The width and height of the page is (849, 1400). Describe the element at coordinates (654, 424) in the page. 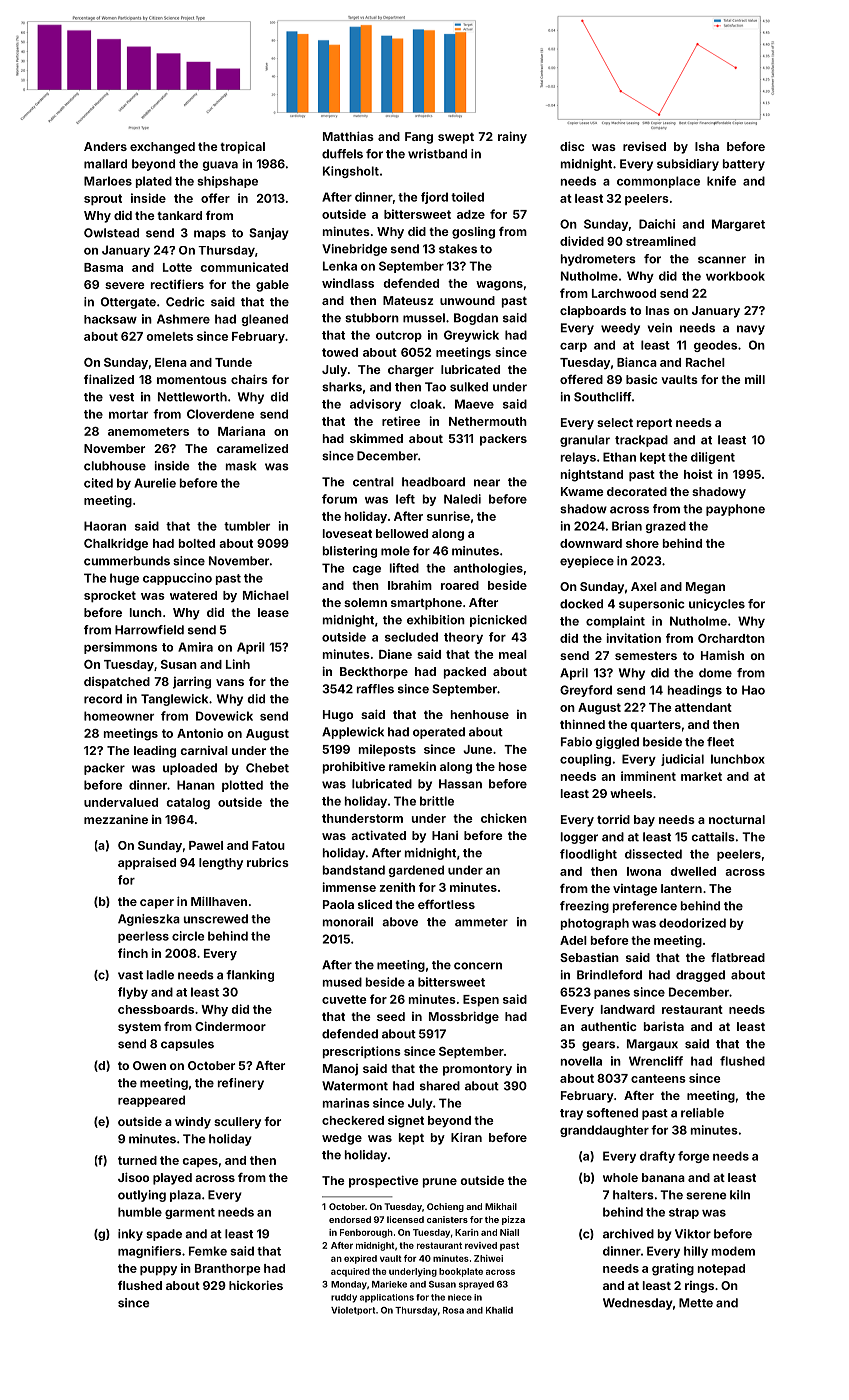

I see `report` at that location.
